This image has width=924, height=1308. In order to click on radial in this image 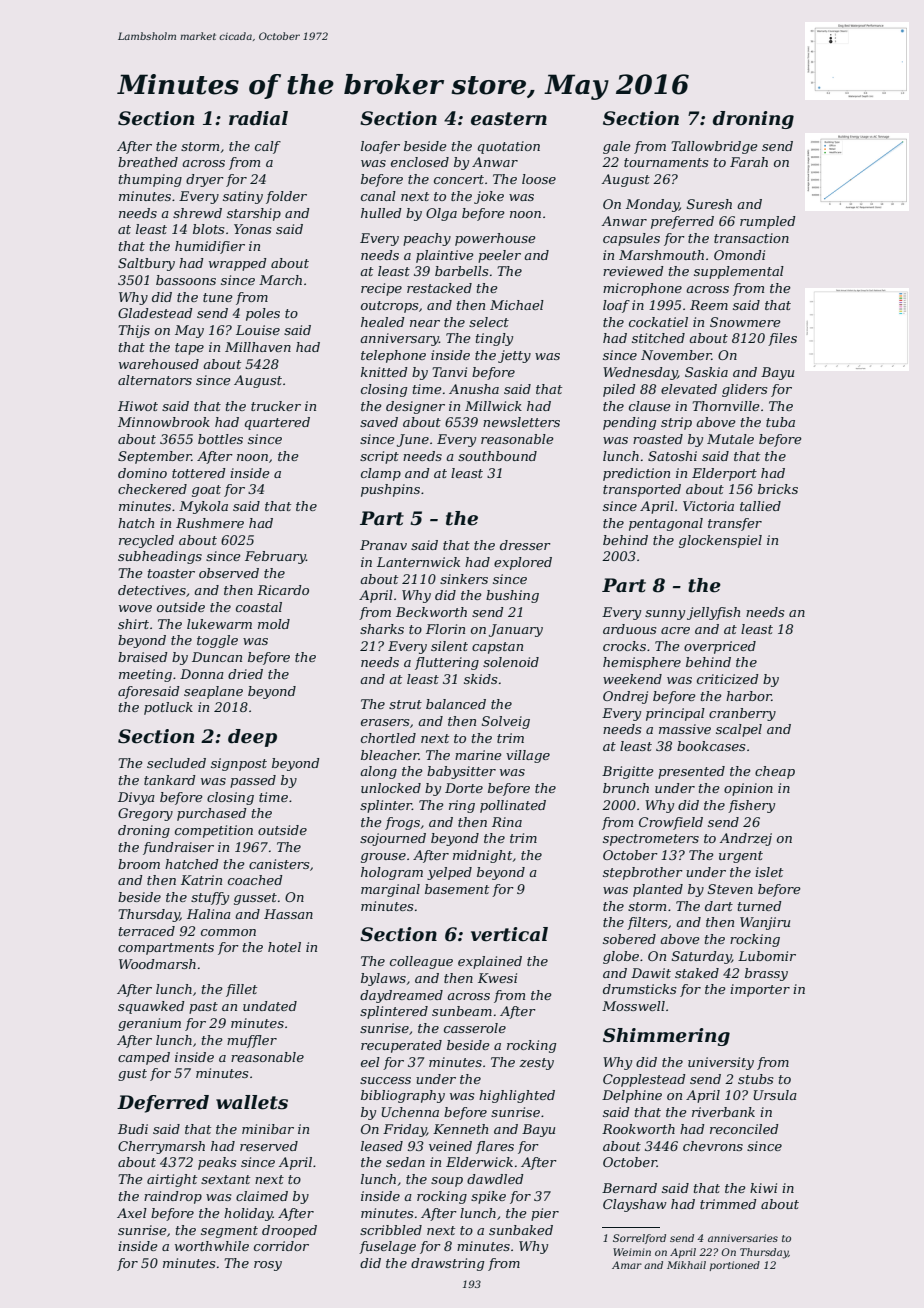, I will do `click(258, 118)`.
